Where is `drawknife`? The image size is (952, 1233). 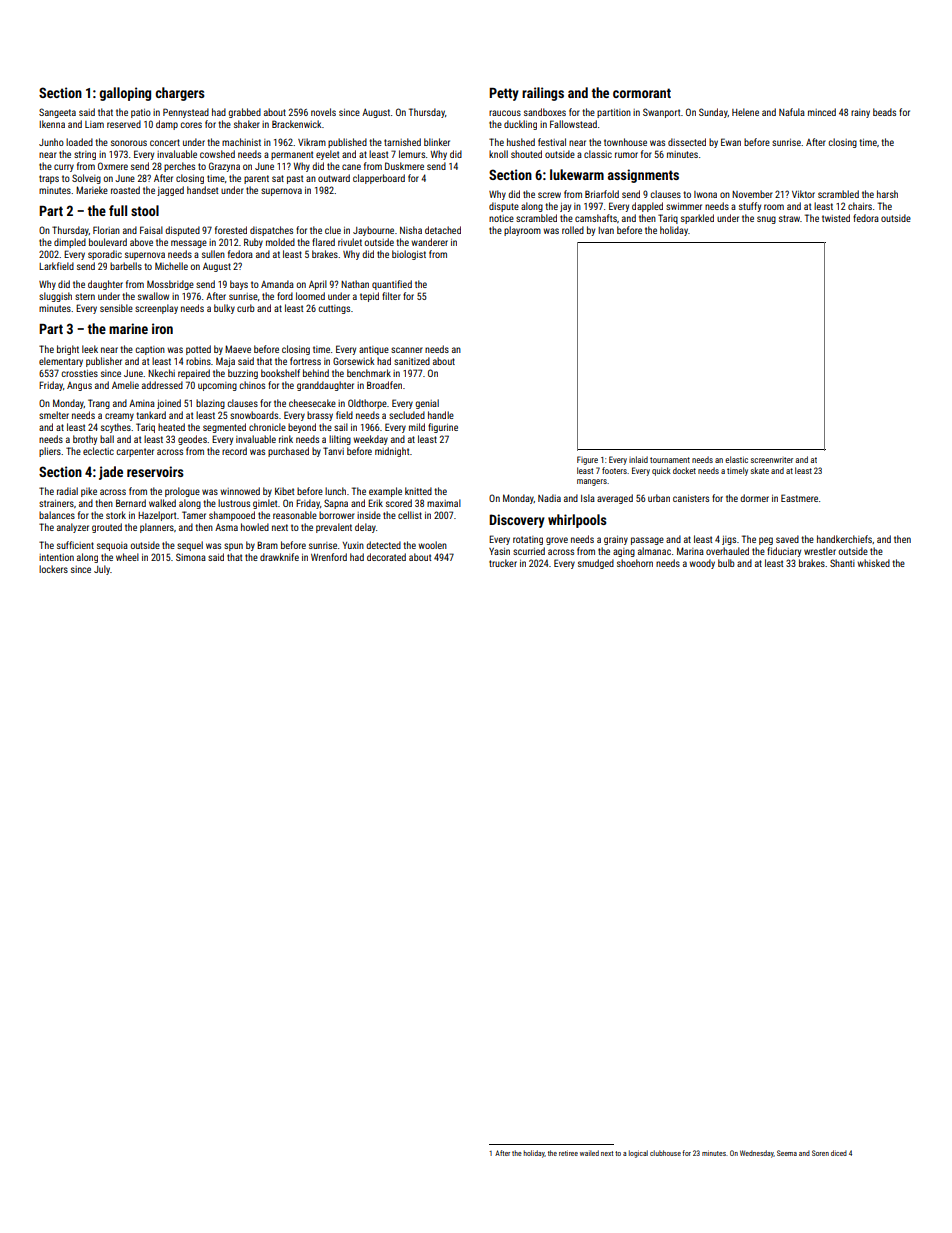
drawknife is located at coordinates (279, 557).
